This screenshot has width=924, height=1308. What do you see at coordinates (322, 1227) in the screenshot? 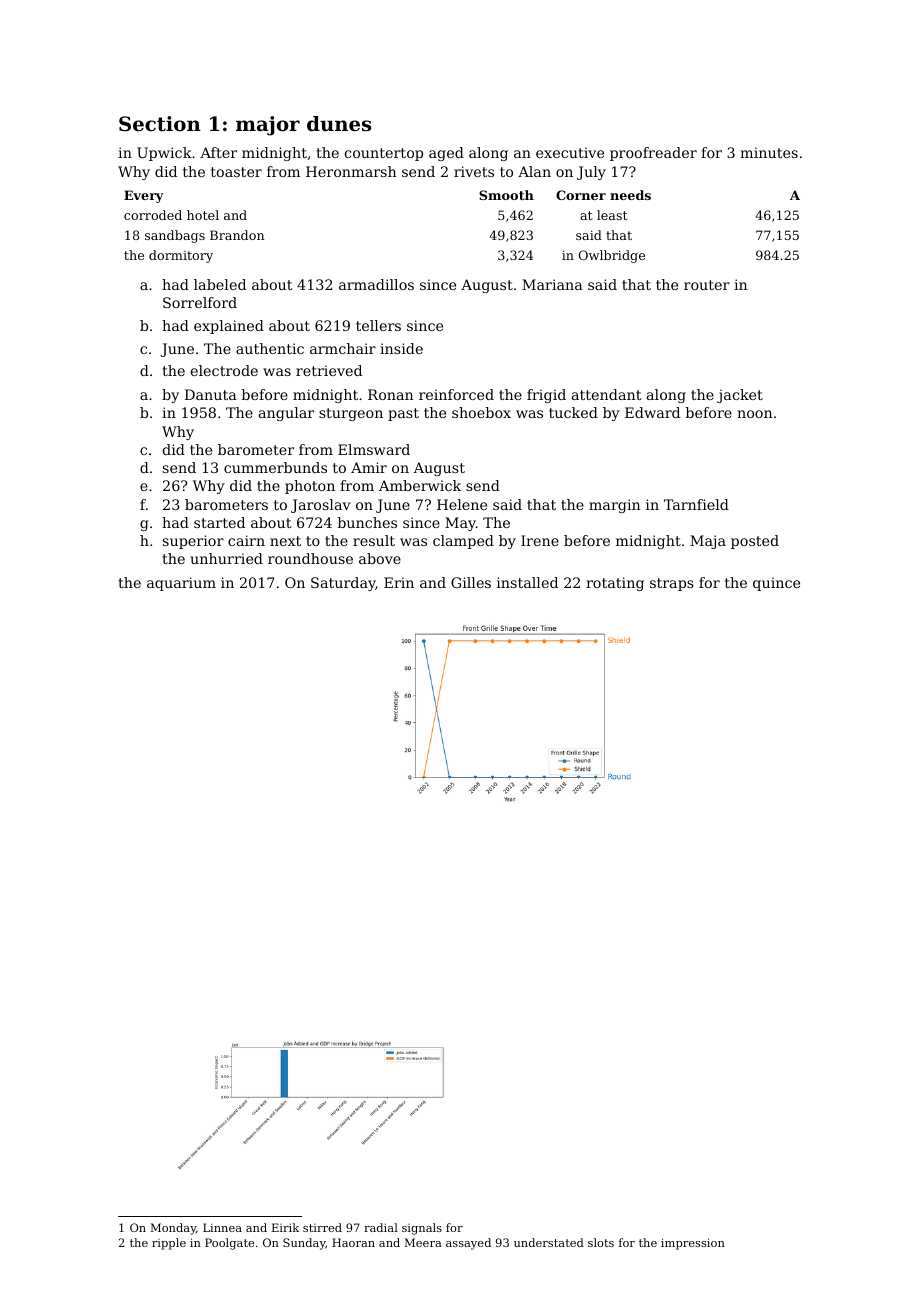
I see `stirred` at bounding box center [322, 1227].
